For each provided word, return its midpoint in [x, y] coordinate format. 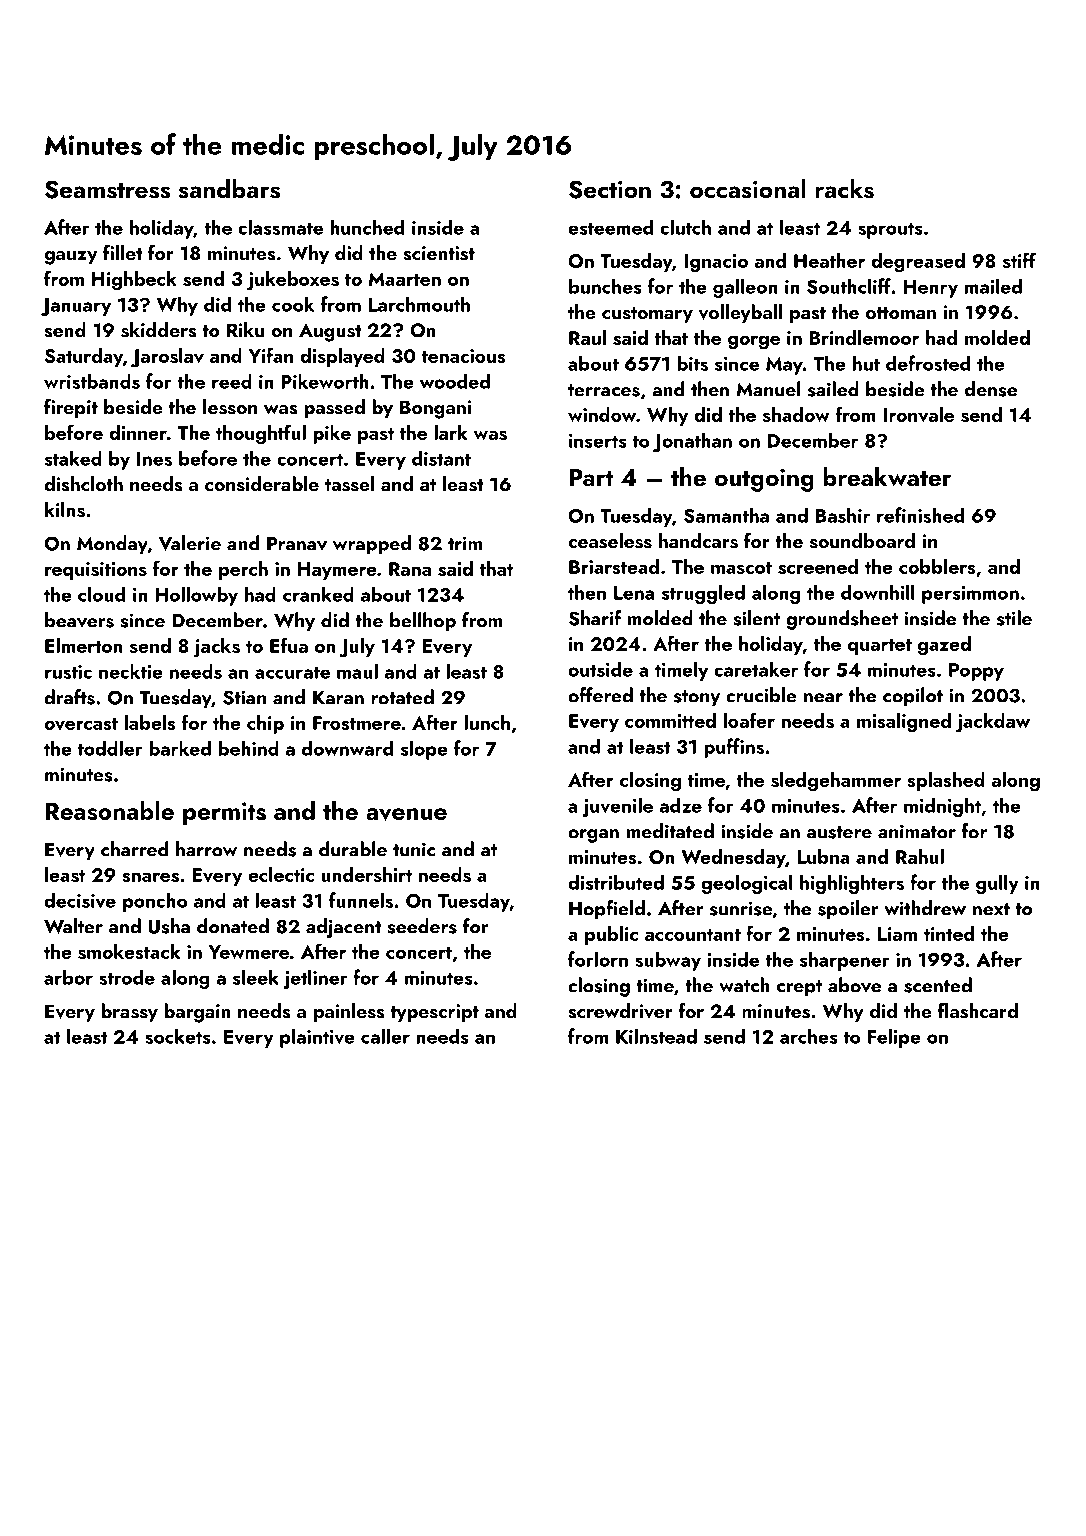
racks [844, 189]
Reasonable [110, 810]
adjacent [344, 928]
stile [1014, 618]
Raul [587, 337]
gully [997, 884]
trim [465, 543]
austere [839, 832]
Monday [112, 545]
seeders [422, 926]
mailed [993, 286]
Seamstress [107, 189]
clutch [685, 227]
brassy [129, 1012]
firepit [71, 408]
